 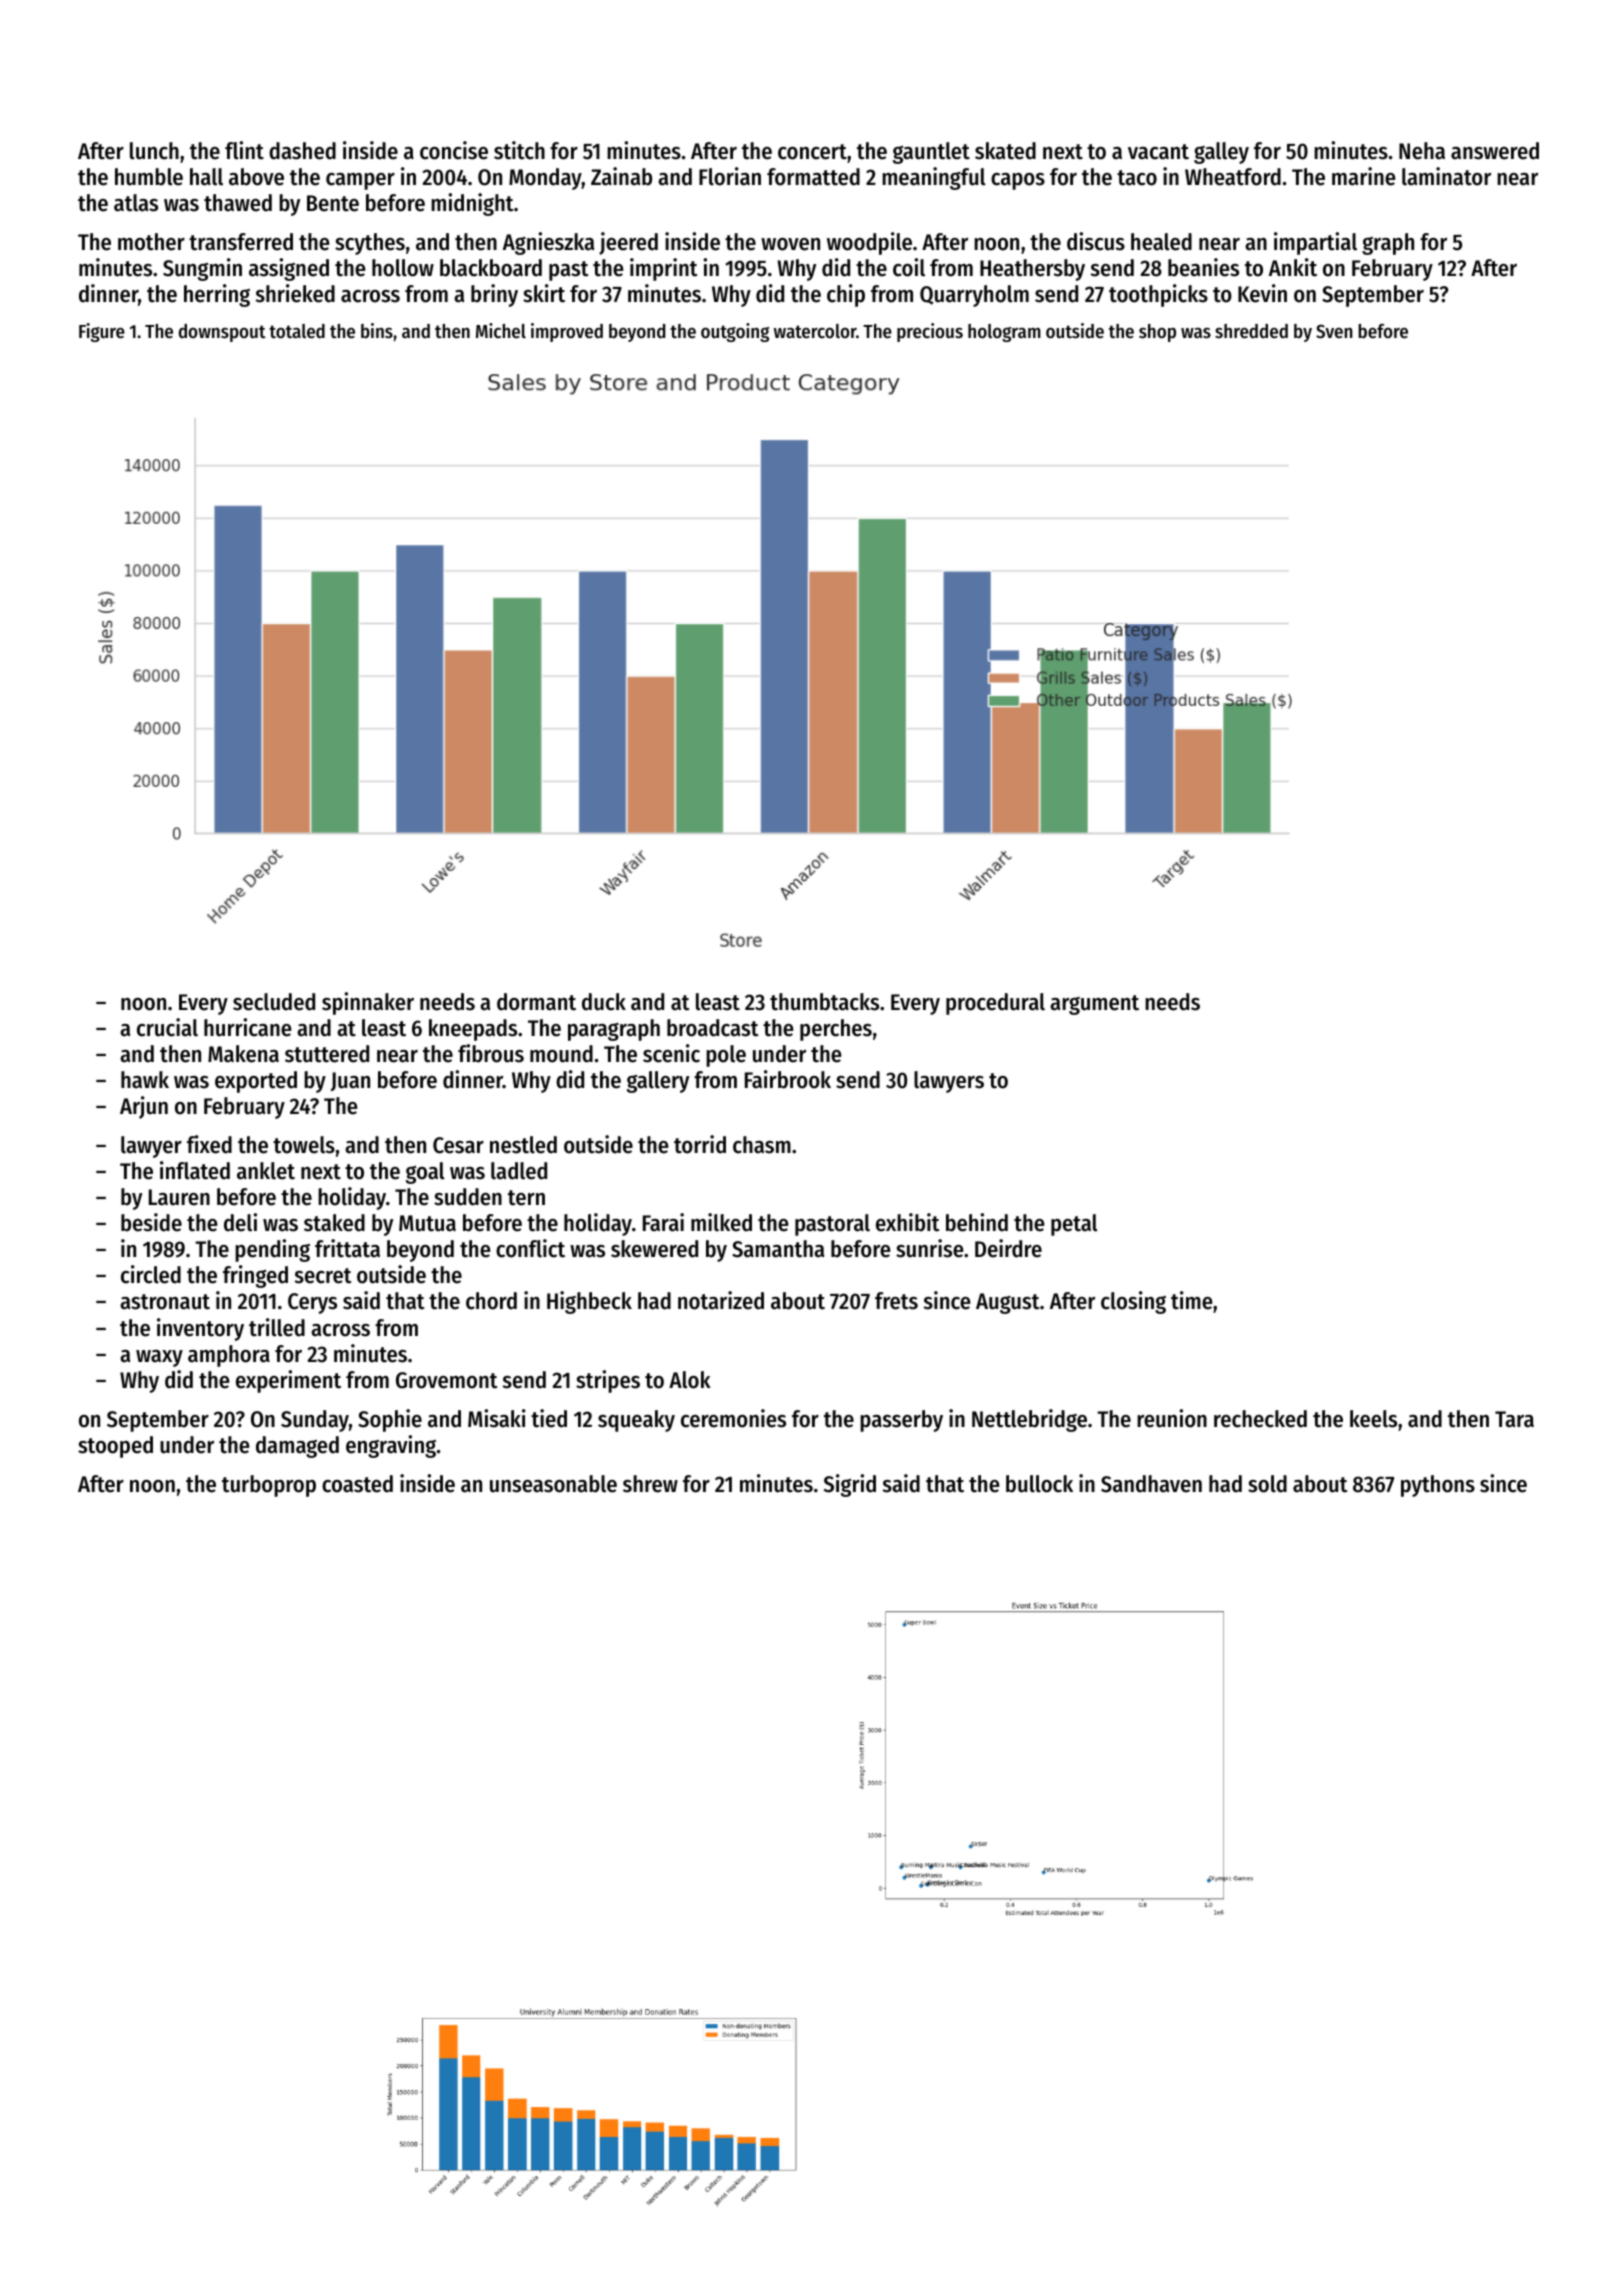 I want to click on hollow, so click(x=403, y=268).
